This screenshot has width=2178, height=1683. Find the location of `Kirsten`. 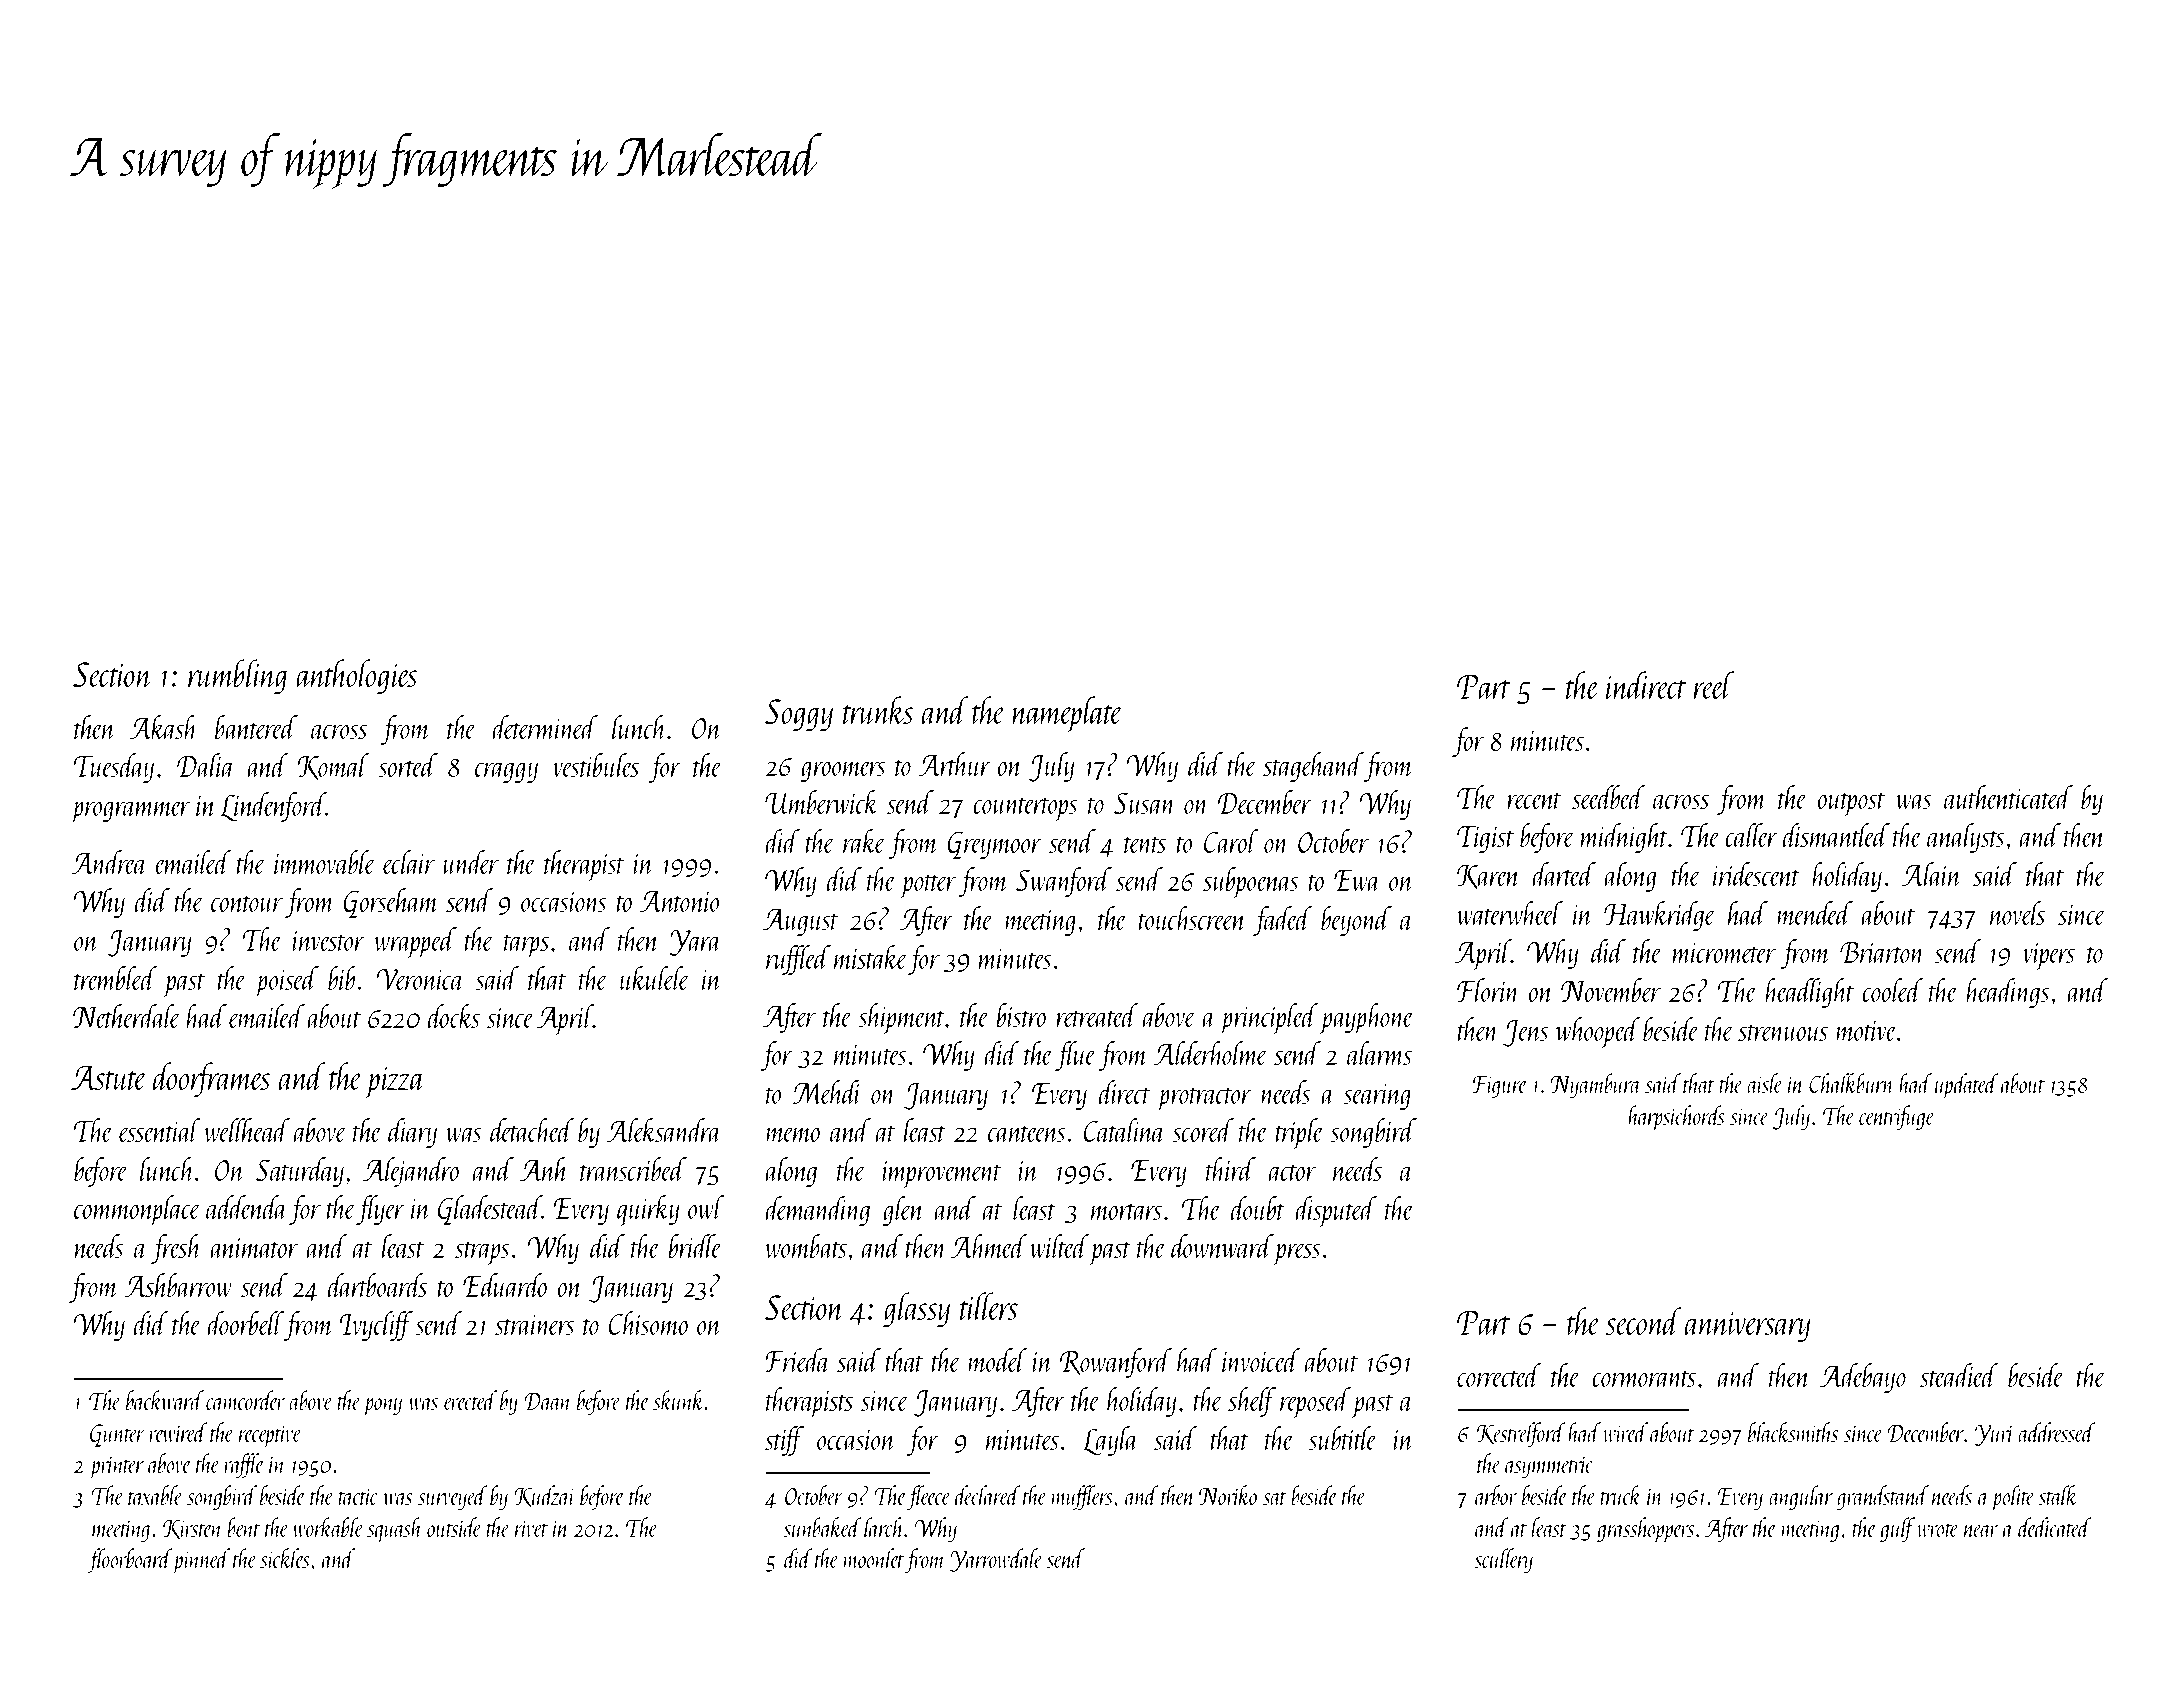

Kirsten is located at coordinates (193, 1529).
